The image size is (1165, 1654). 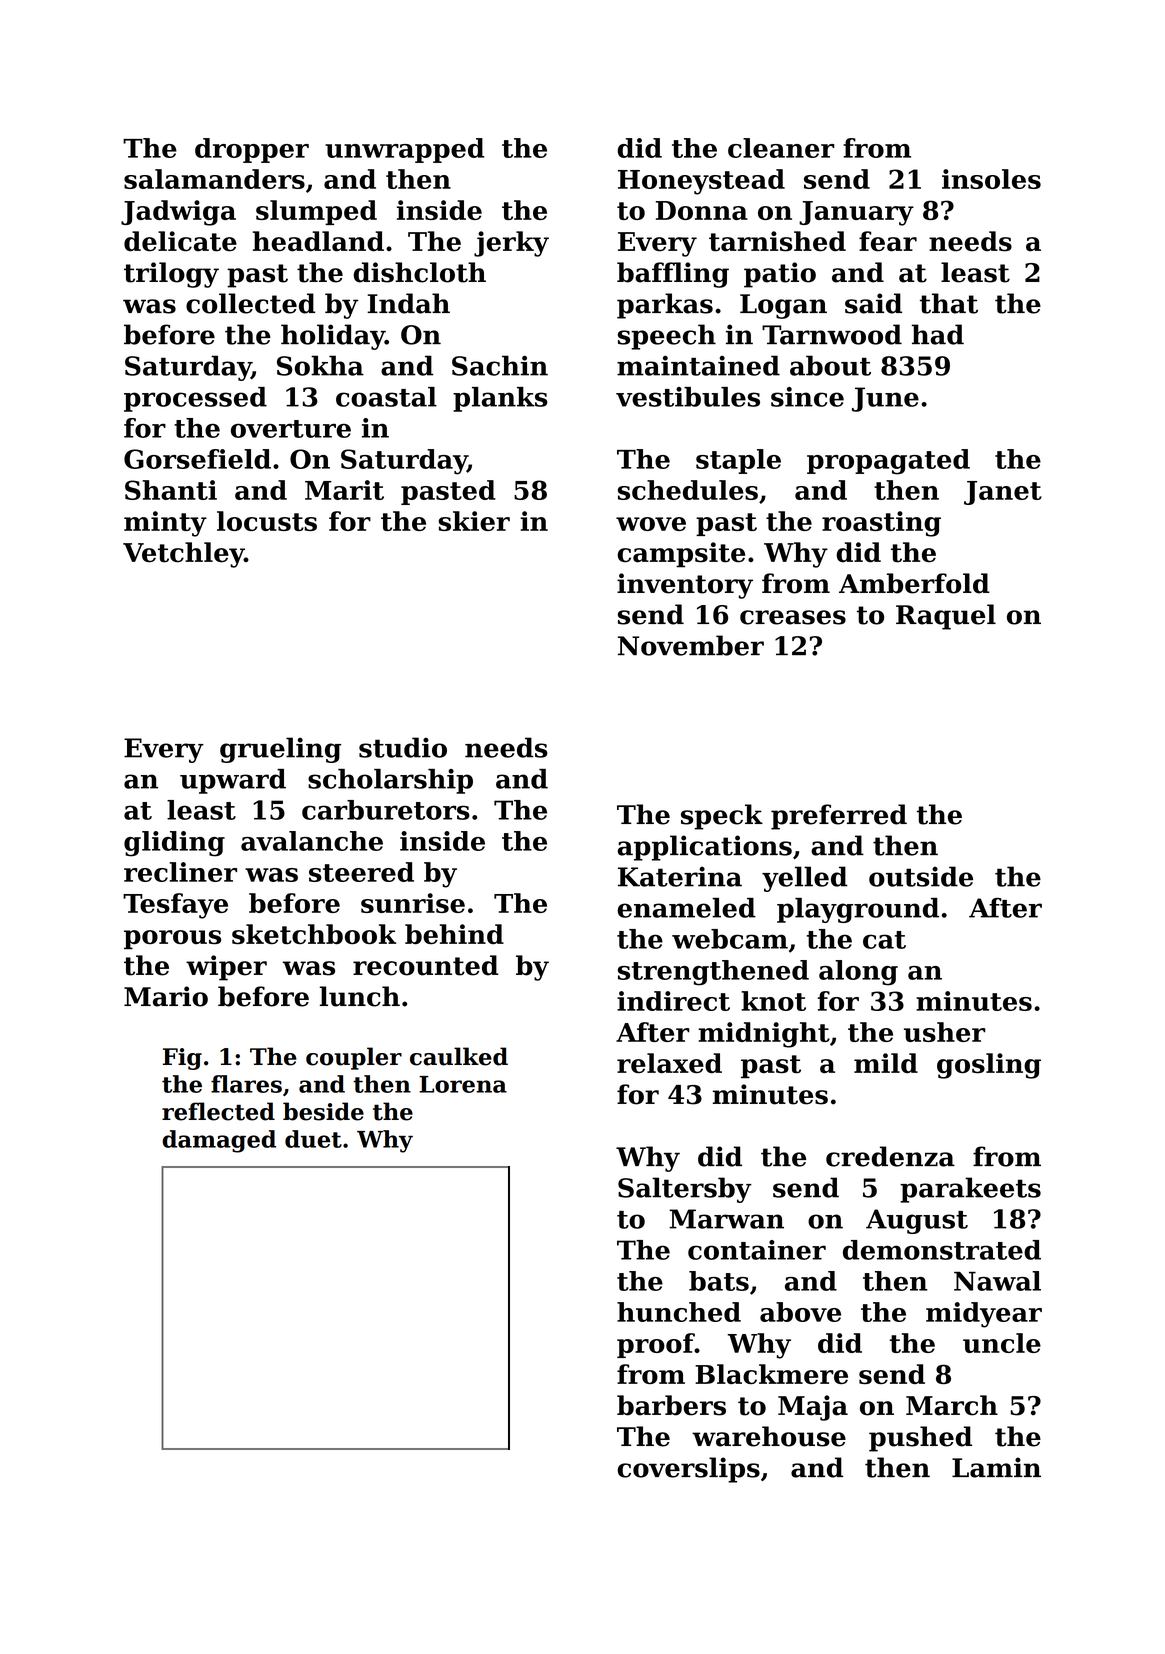 I want to click on indirect, so click(x=673, y=1001).
